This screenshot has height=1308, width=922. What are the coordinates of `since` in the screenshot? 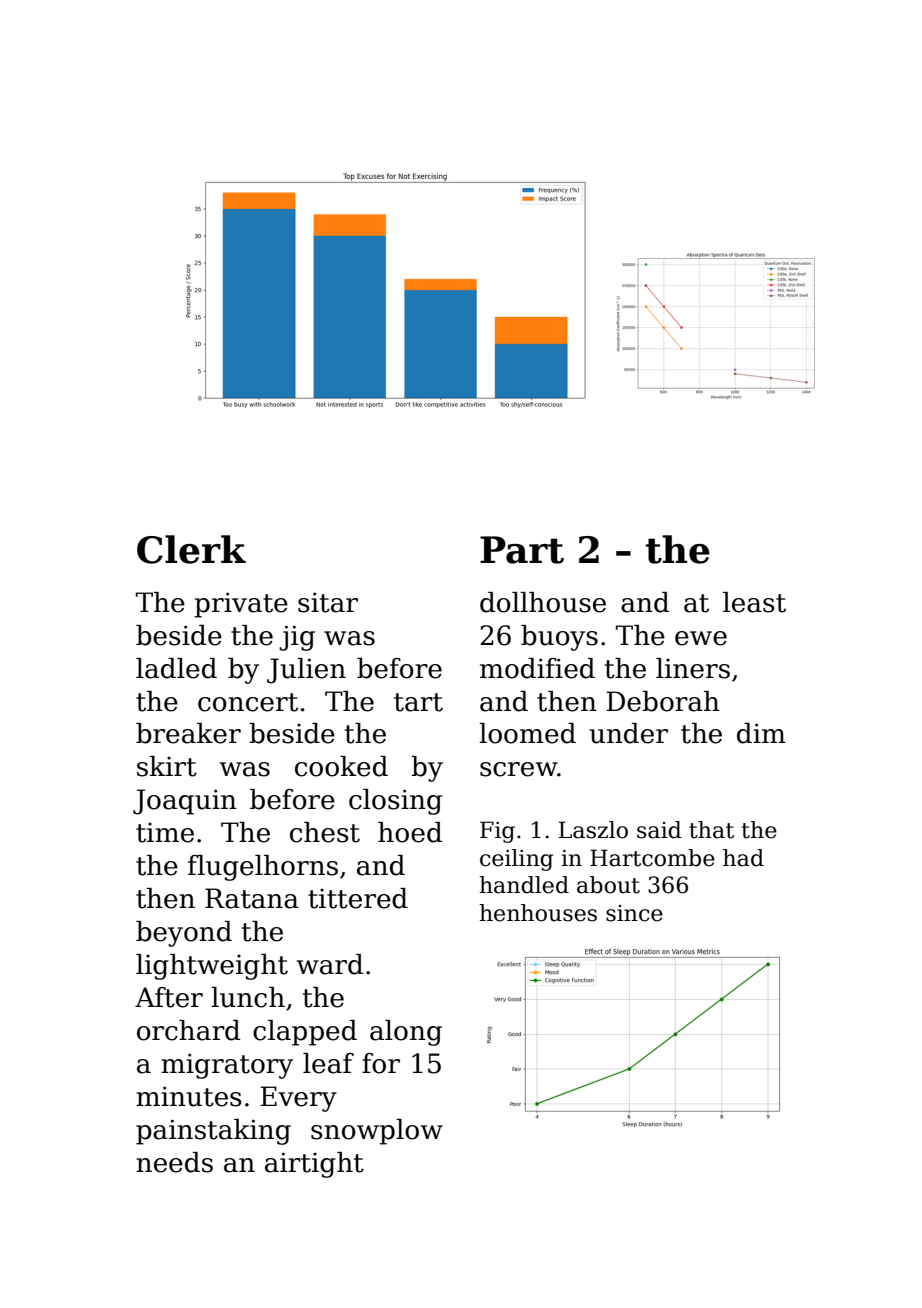 It's located at (634, 913).
